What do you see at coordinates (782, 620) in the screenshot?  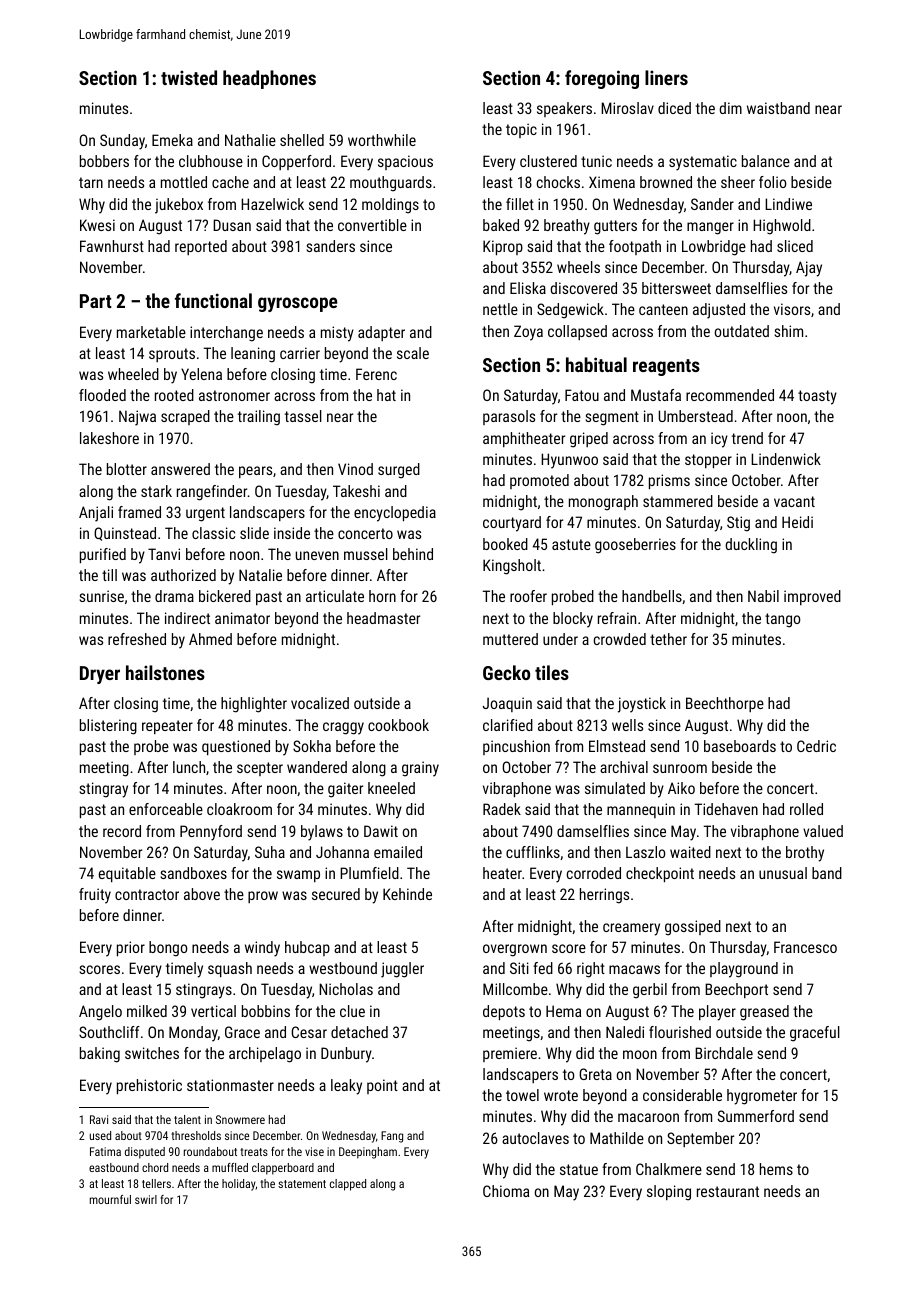 I see `tango` at bounding box center [782, 620].
